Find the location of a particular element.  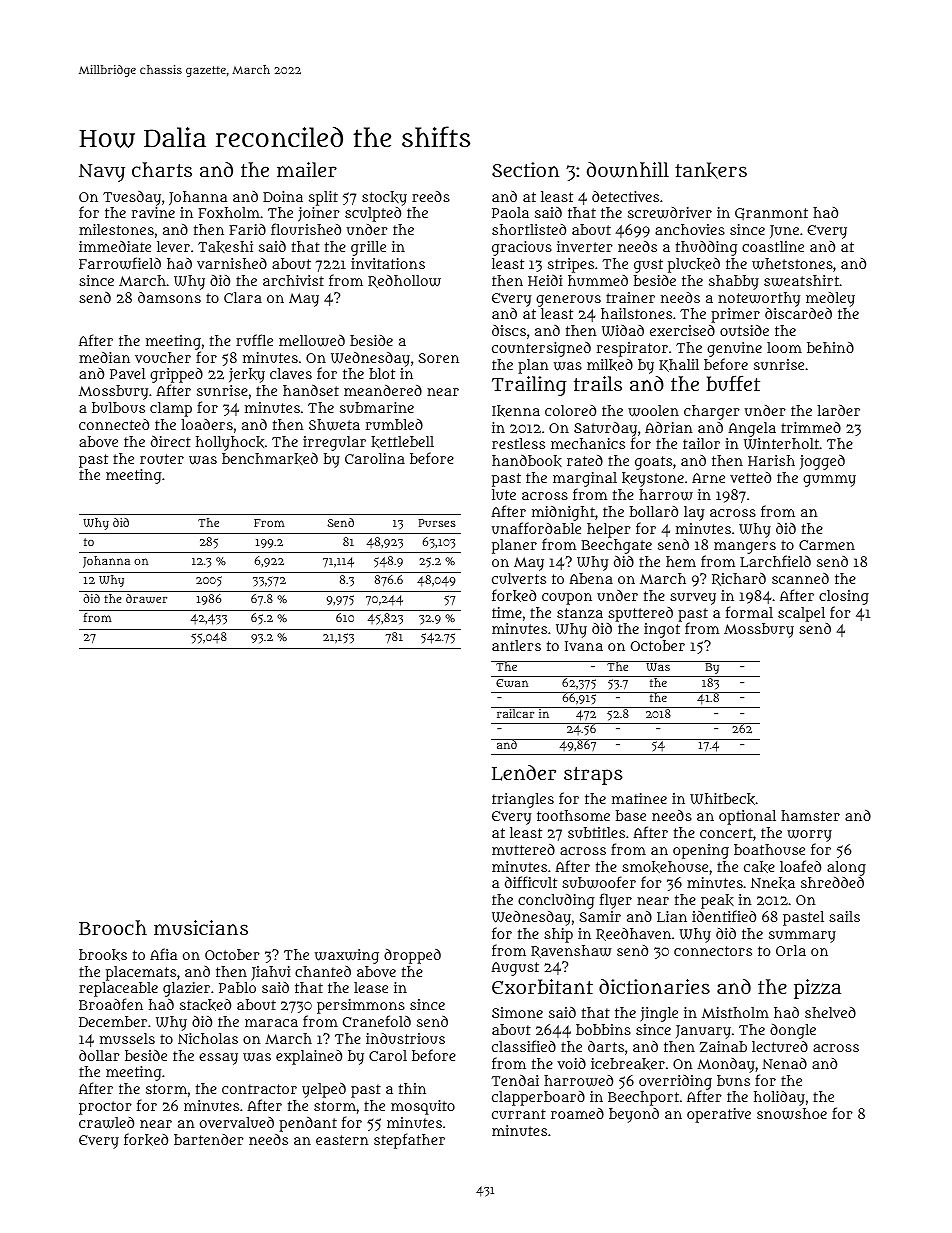

connected is located at coordinates (114, 424).
